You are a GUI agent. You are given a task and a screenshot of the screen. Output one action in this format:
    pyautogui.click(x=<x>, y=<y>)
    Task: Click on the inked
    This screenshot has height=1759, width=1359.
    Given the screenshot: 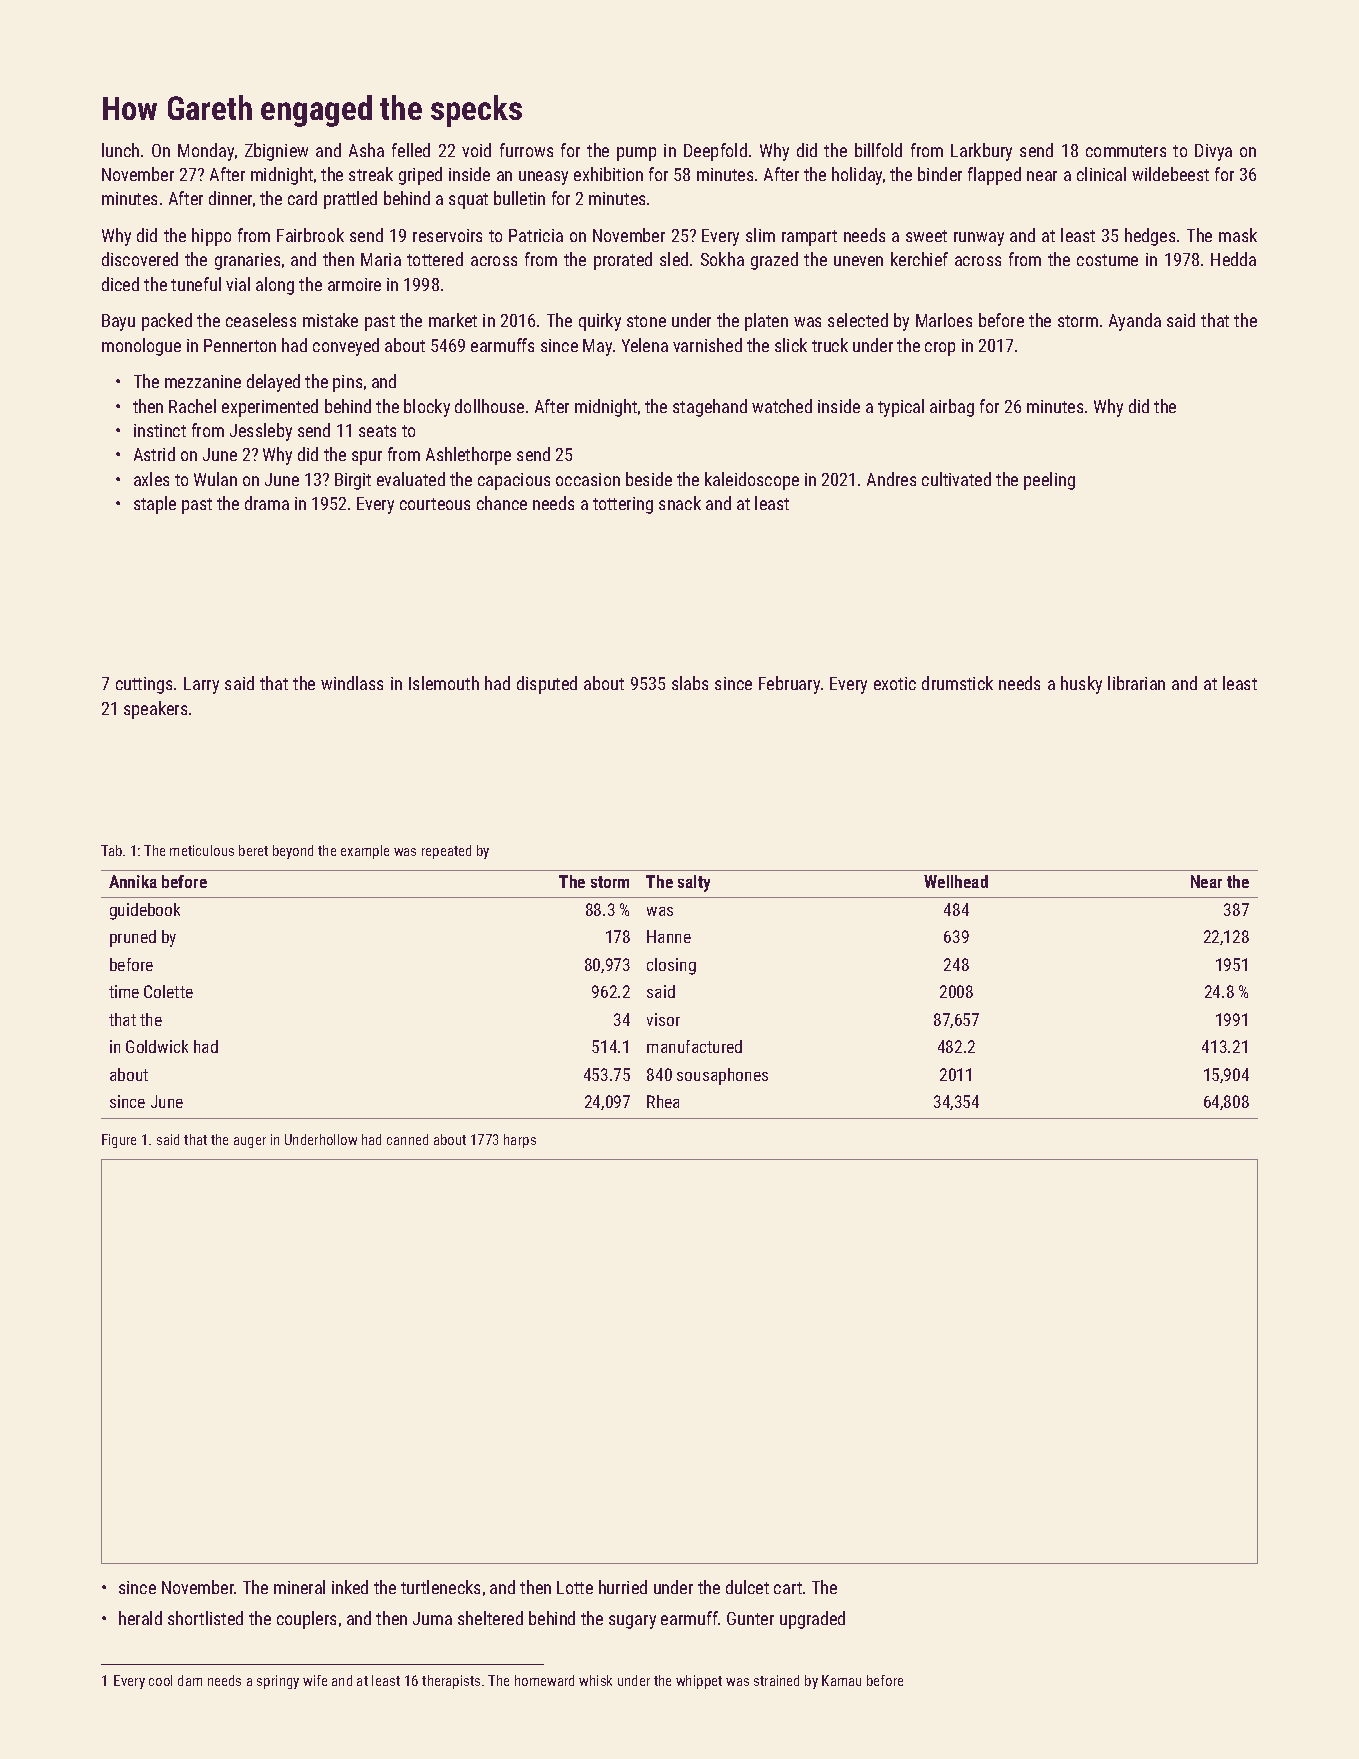 What is the action you would take?
    pyautogui.click(x=350, y=1587)
